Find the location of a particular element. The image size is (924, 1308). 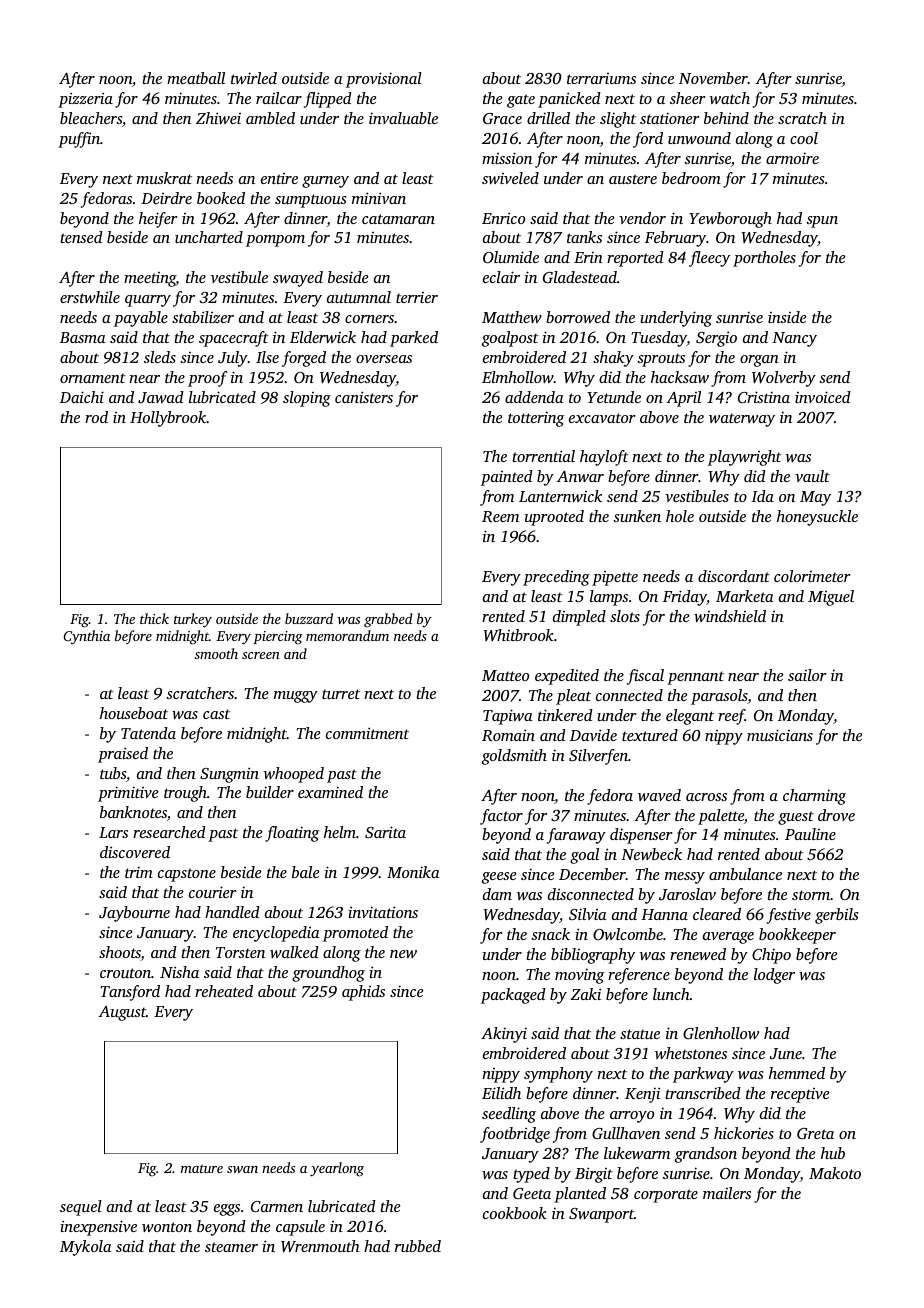

guest is located at coordinates (796, 818).
